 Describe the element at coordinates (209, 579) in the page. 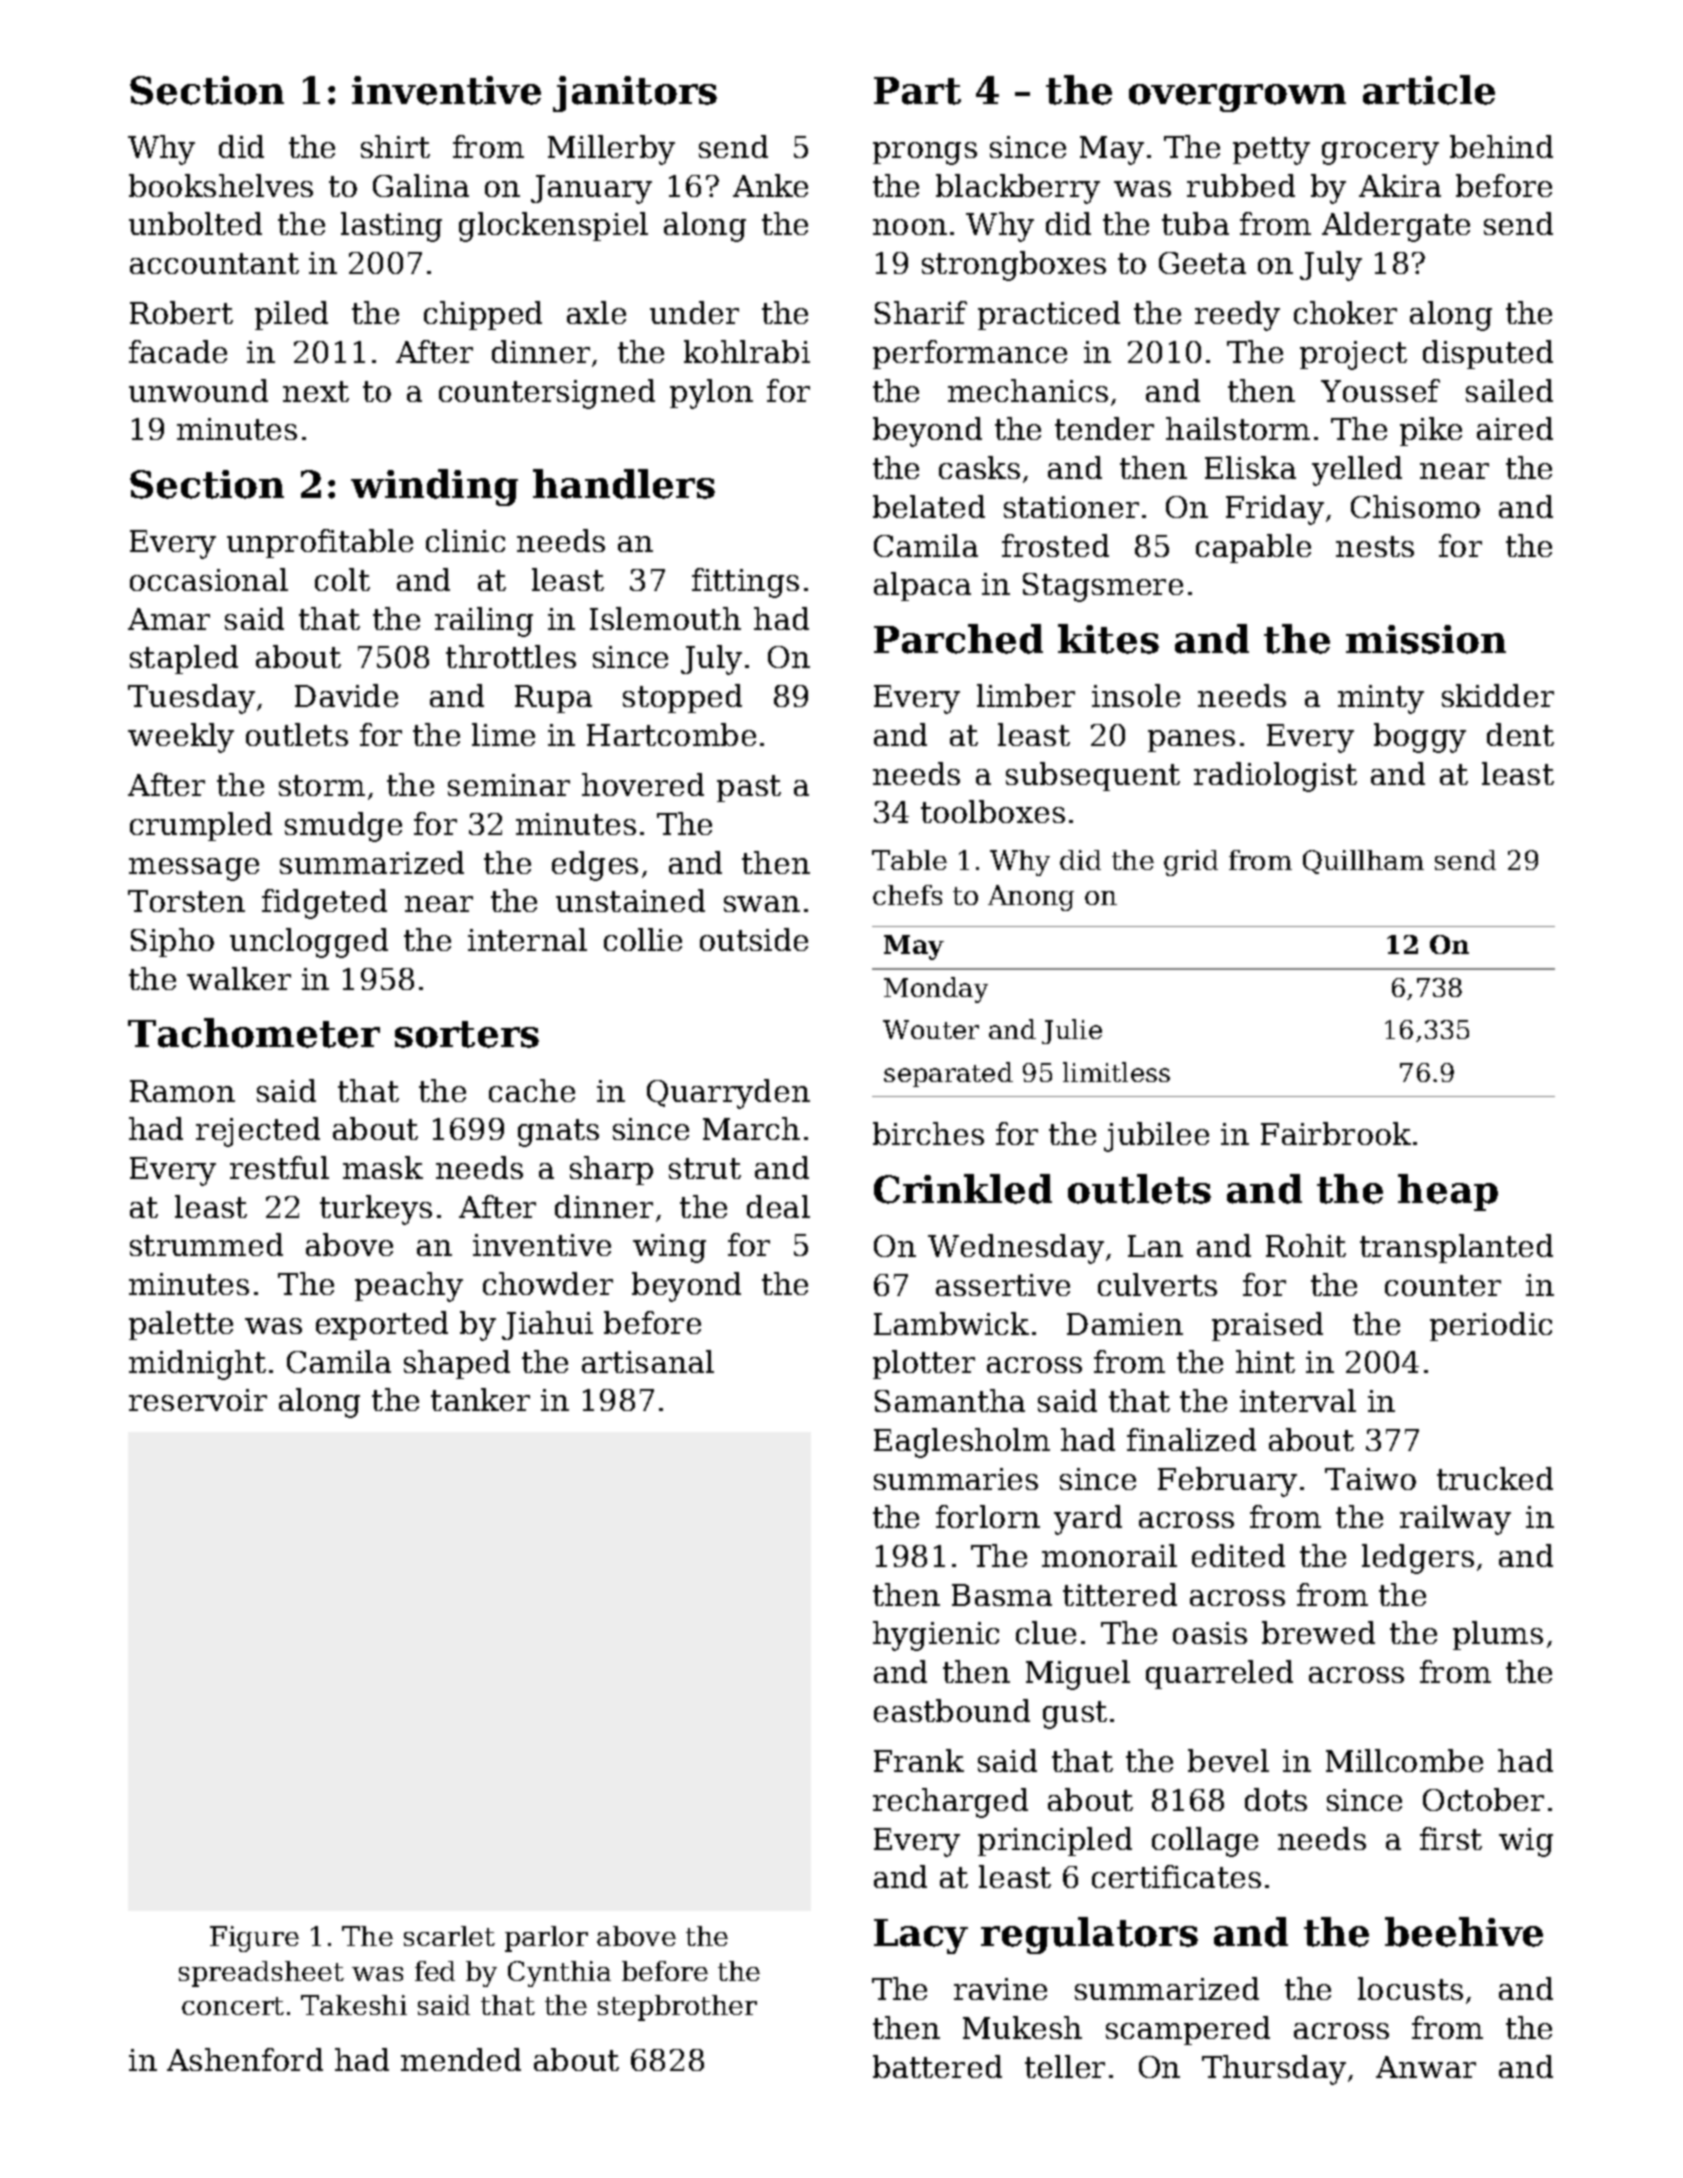

I see `occasional` at that location.
